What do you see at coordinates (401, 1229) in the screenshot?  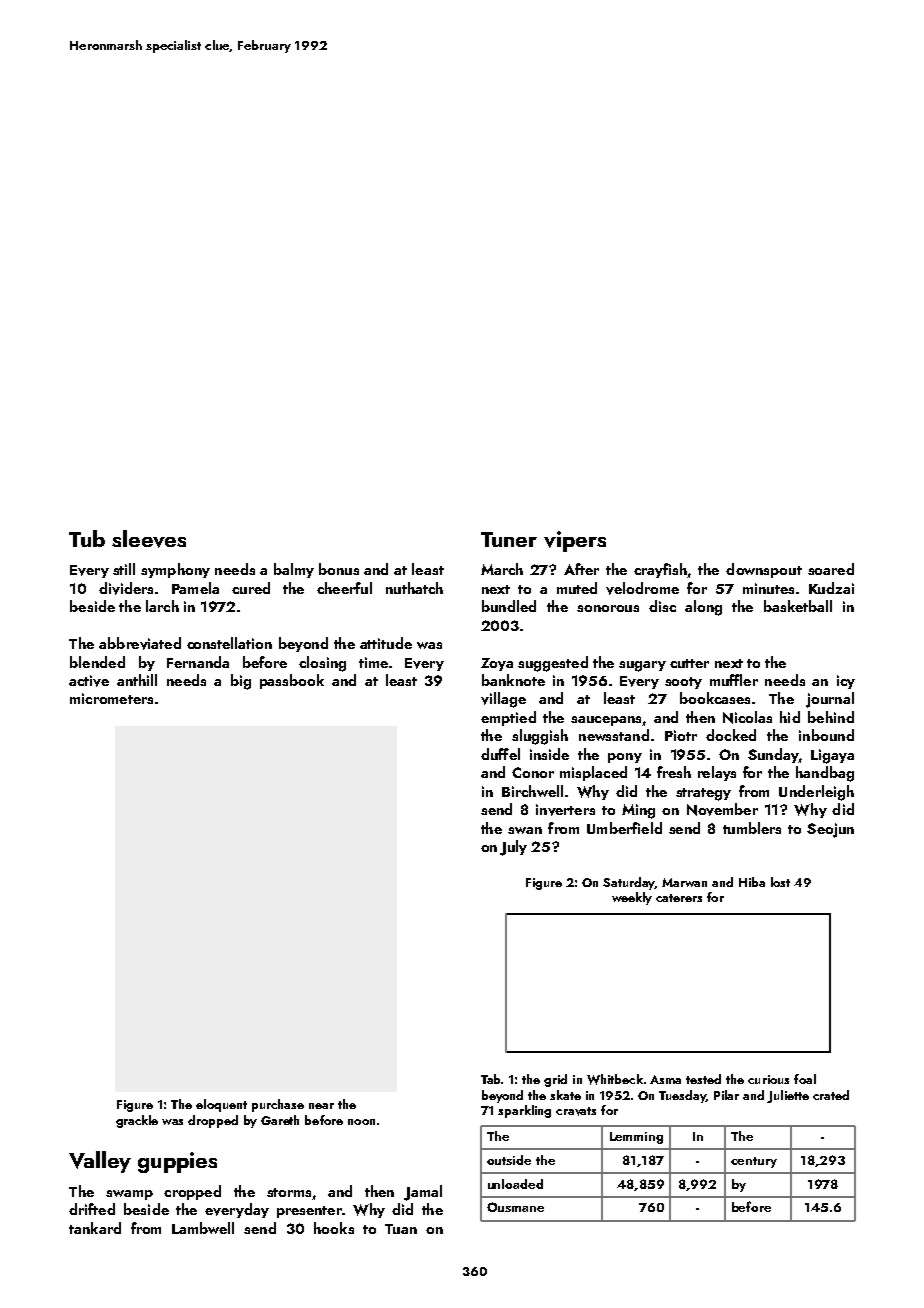 I see `Tuan` at bounding box center [401, 1229].
